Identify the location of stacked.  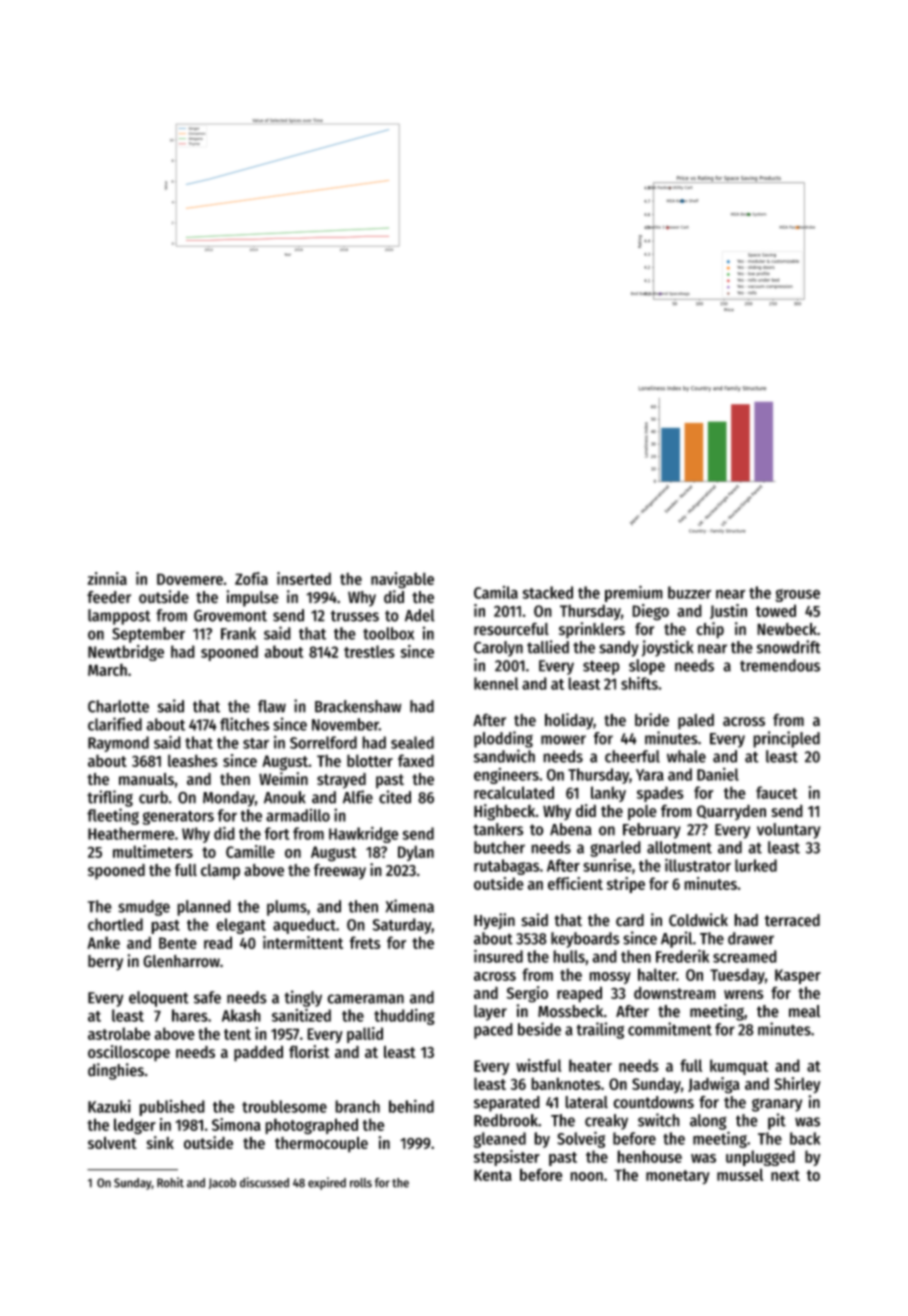
(547, 592).
